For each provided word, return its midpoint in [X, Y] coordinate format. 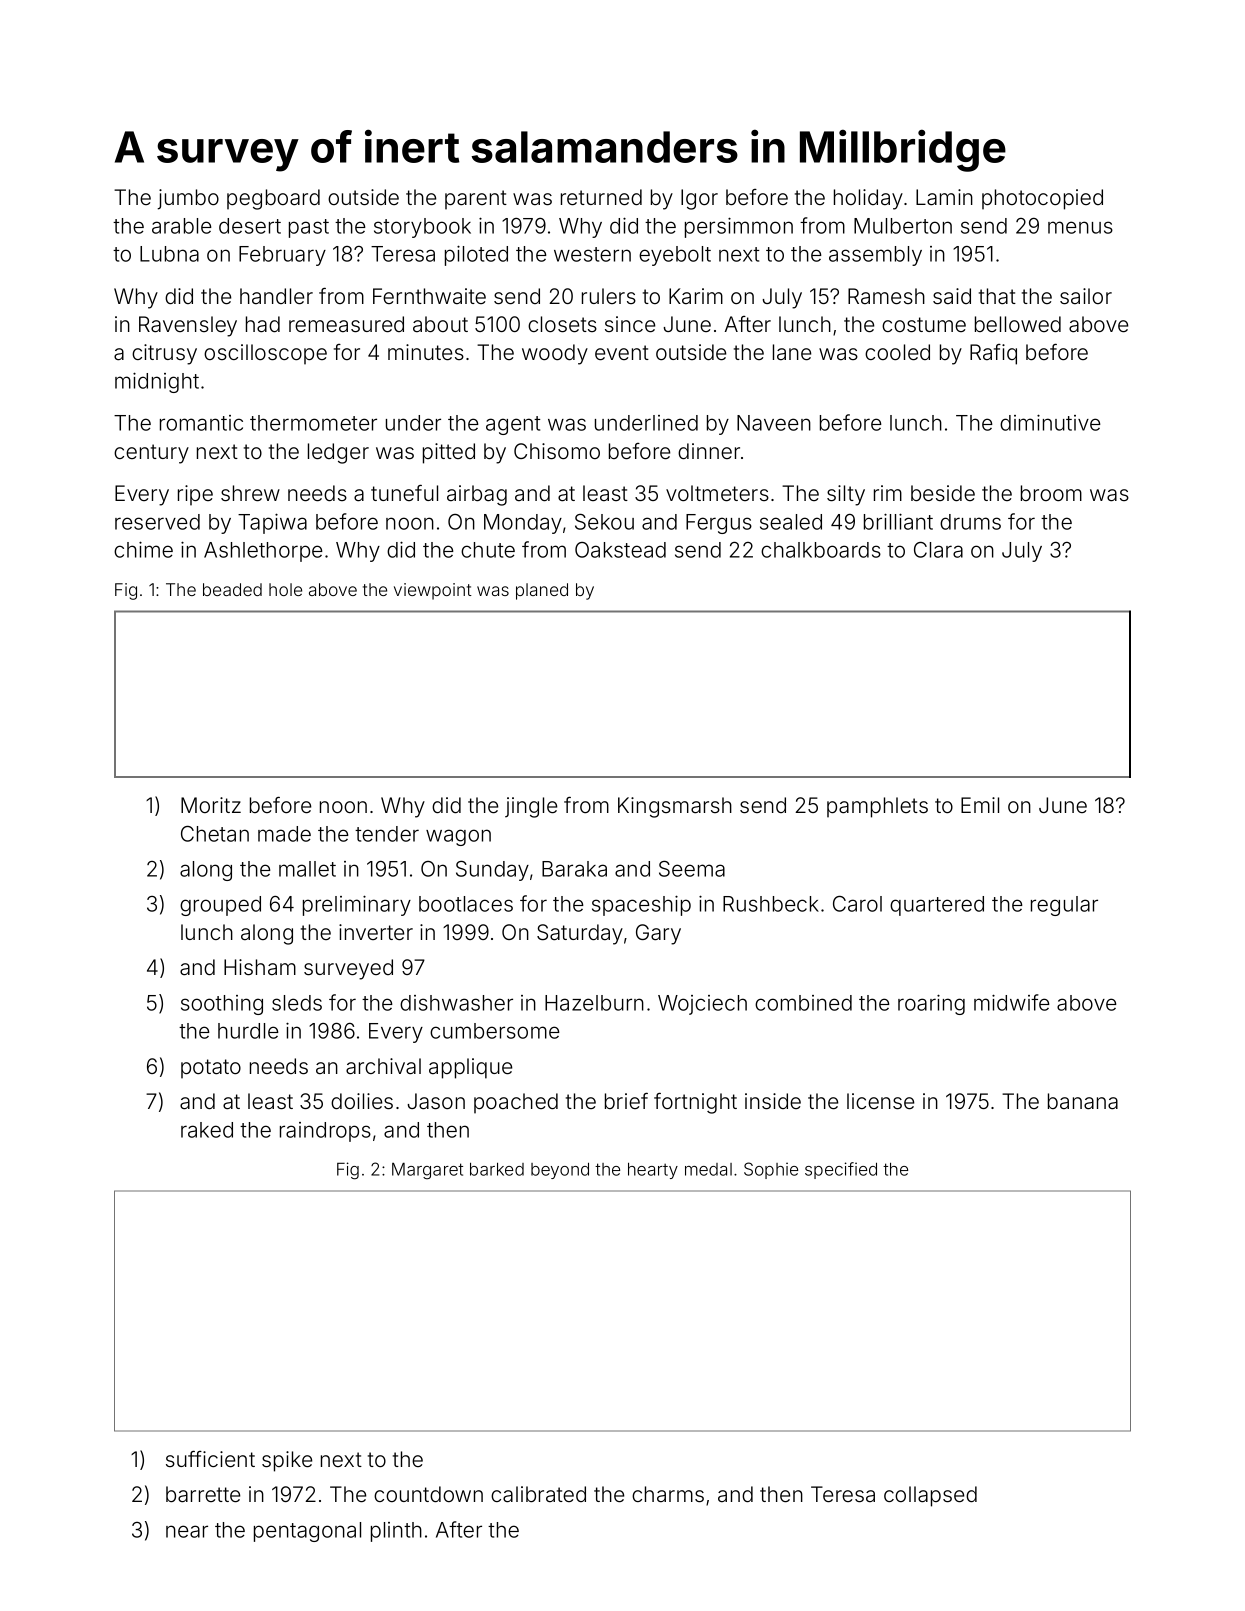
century [151, 454]
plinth [396, 1532]
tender [387, 834]
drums [970, 522]
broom [1051, 493]
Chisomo [557, 451]
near [187, 1531]
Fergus [719, 524]
